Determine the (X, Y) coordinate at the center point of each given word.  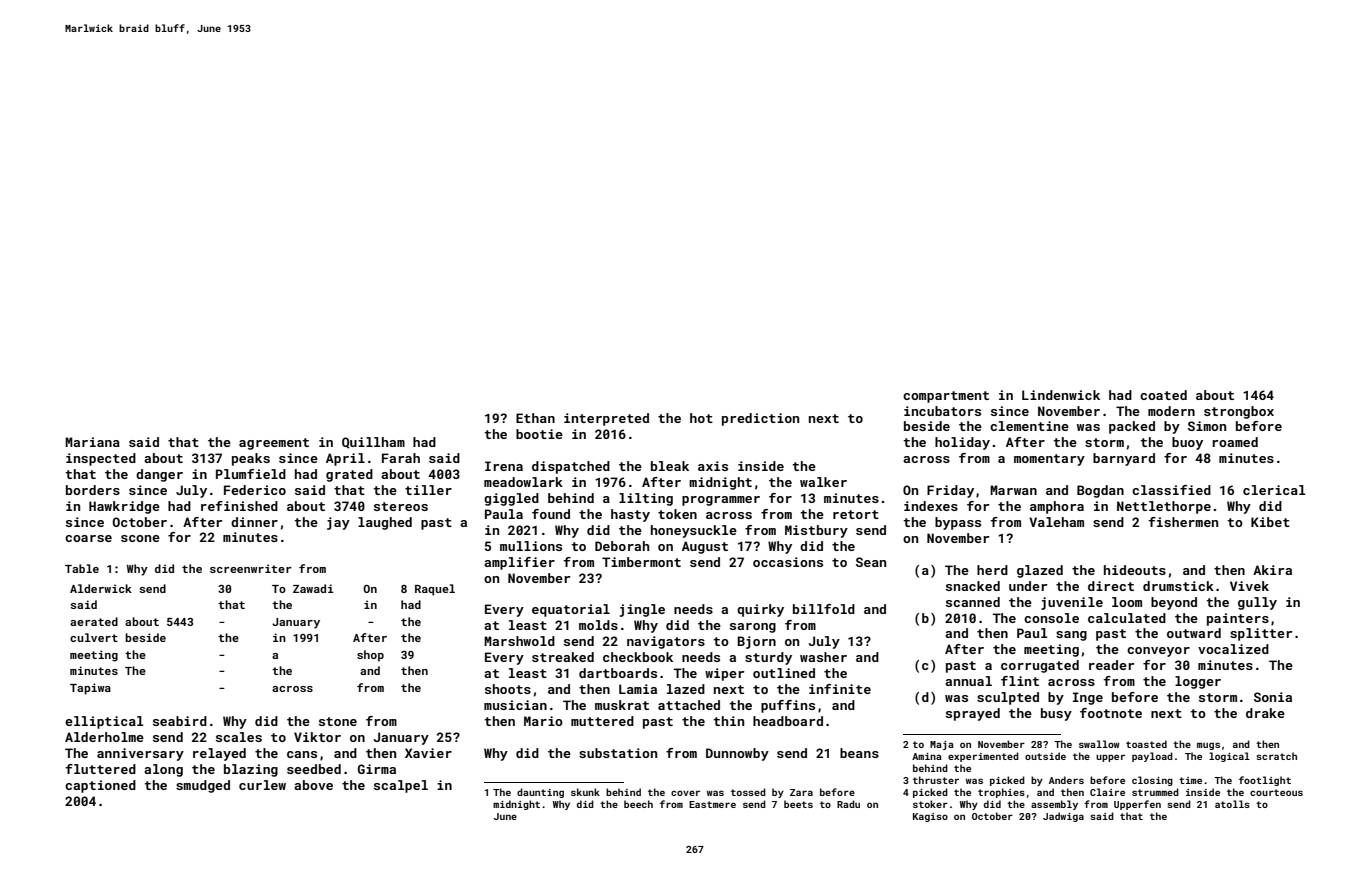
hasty (630, 515)
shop (370, 656)
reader (1111, 665)
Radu (848, 804)
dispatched (571, 467)
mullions (531, 546)
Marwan (1013, 490)
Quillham (373, 443)
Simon (1207, 426)
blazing (251, 770)
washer (823, 657)
